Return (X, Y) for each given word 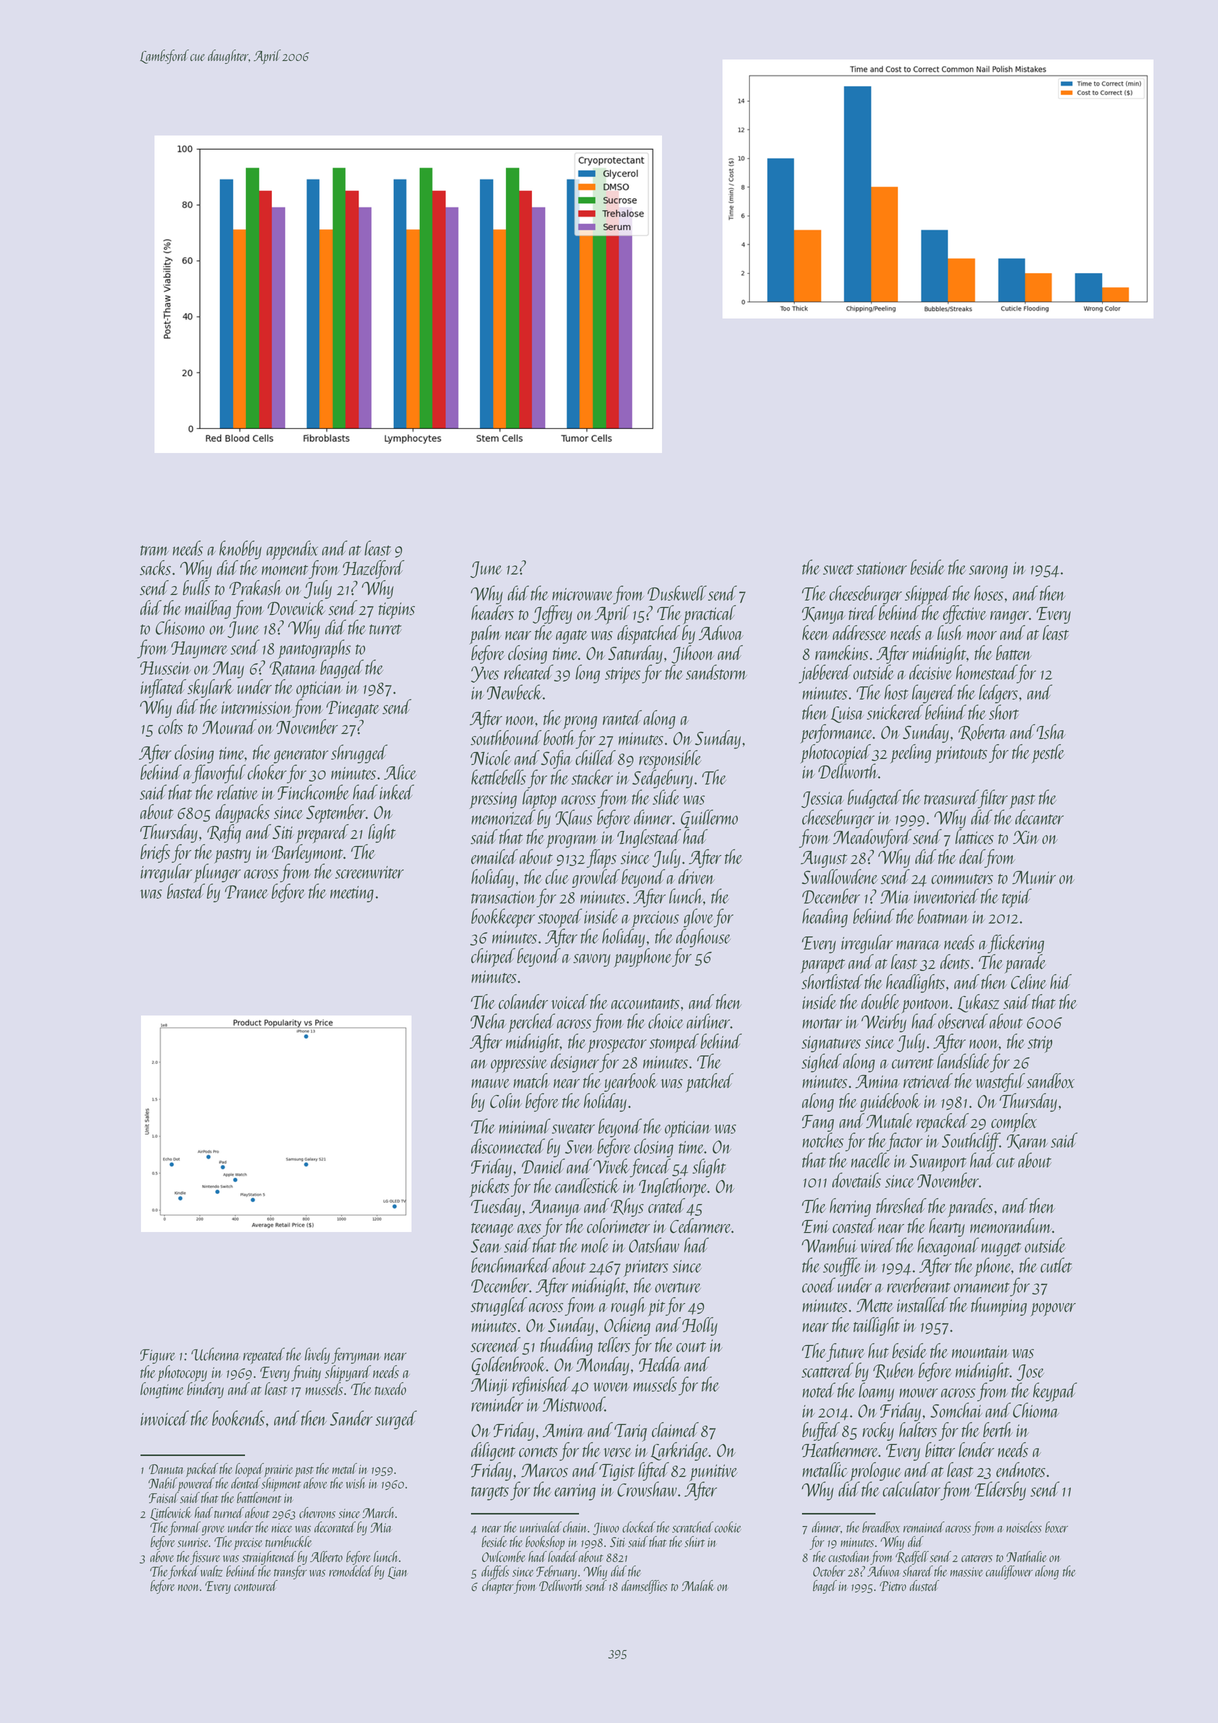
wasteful (1000, 1082)
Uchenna (215, 1354)
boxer (1056, 1527)
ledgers (998, 694)
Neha (488, 1021)
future (845, 1352)
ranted (622, 717)
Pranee (246, 892)
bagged (342, 669)
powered (196, 1484)
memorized (503, 817)
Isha (1050, 731)
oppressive (519, 1064)
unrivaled (541, 1527)
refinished (541, 1386)
